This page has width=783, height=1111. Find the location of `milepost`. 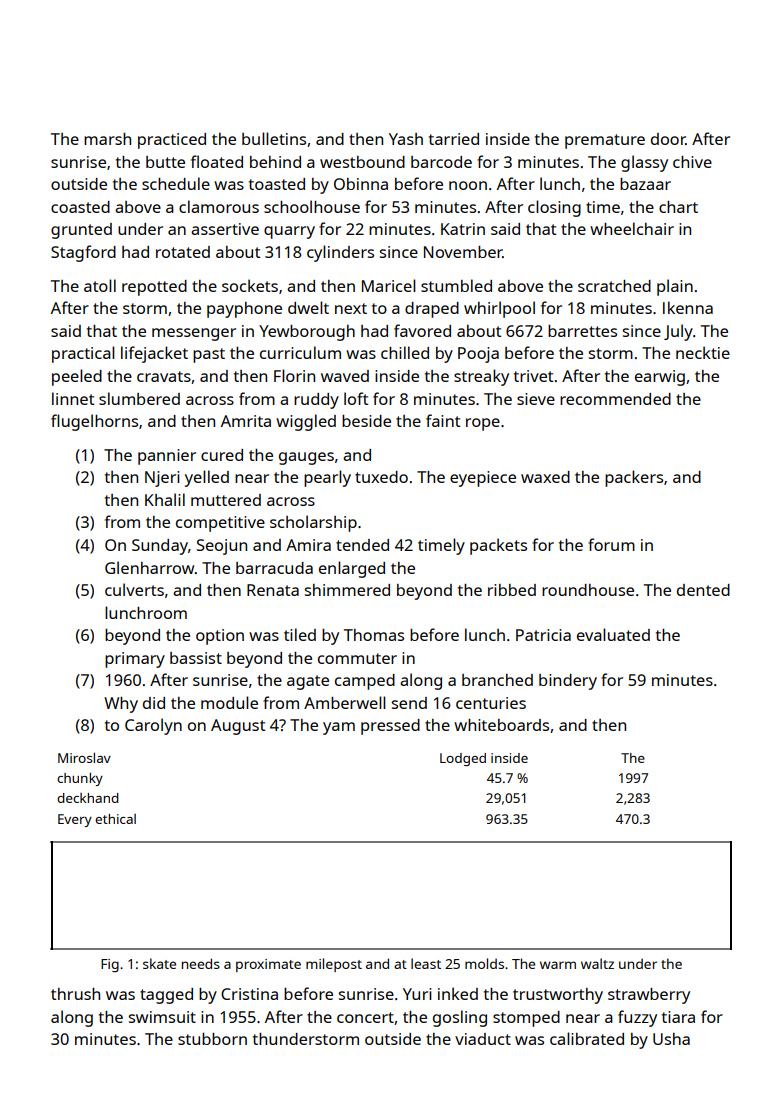

milepost is located at coordinates (334, 965).
